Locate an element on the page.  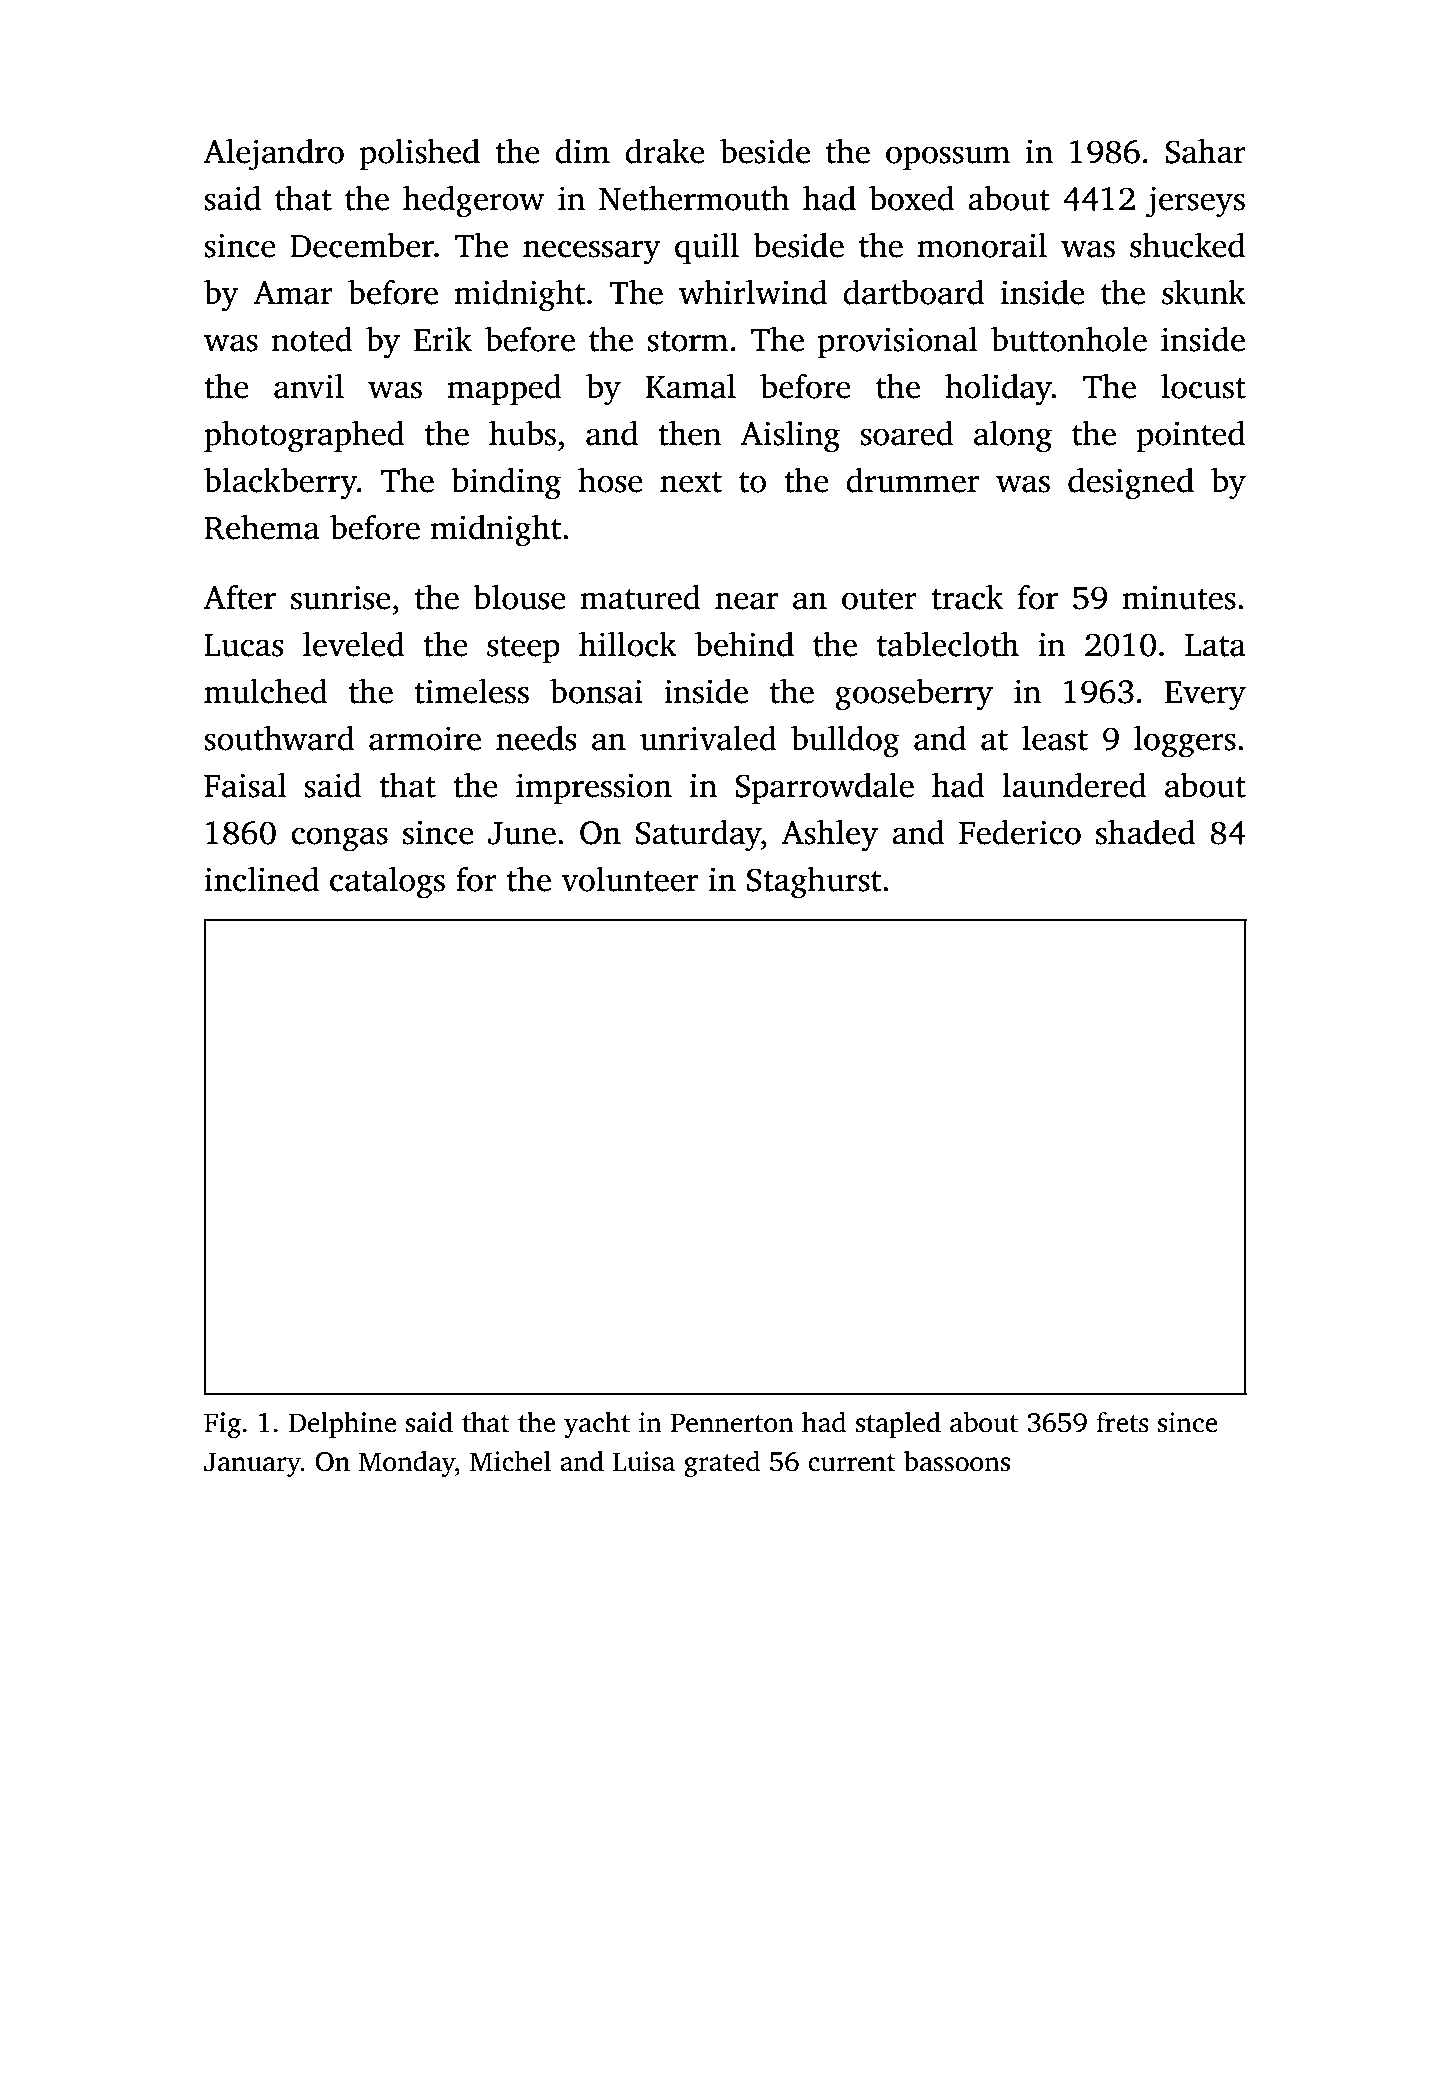
Staghurst is located at coordinates (814, 883).
